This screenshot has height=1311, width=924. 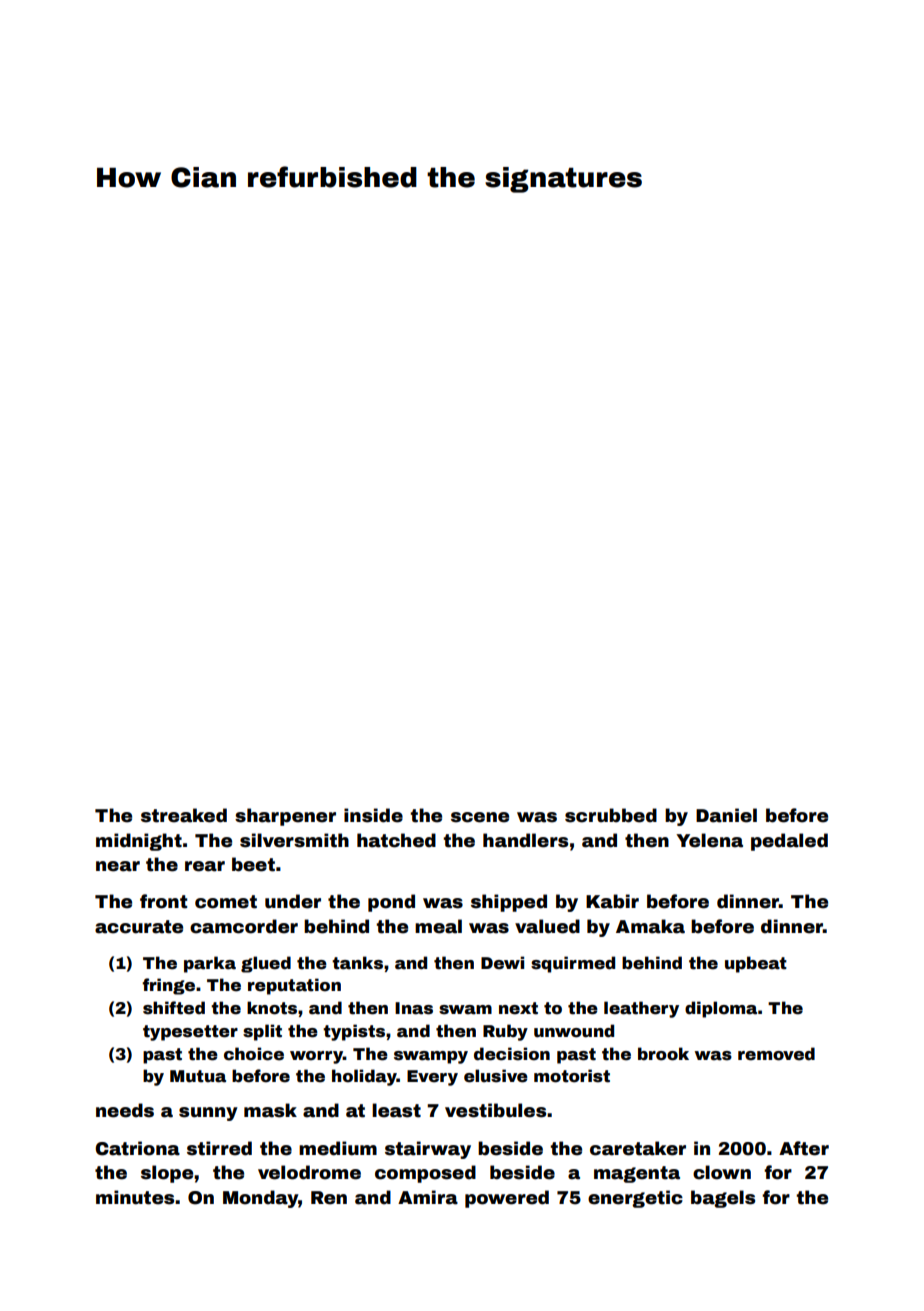 What do you see at coordinates (285, 817) in the screenshot?
I see `sharpener` at bounding box center [285, 817].
